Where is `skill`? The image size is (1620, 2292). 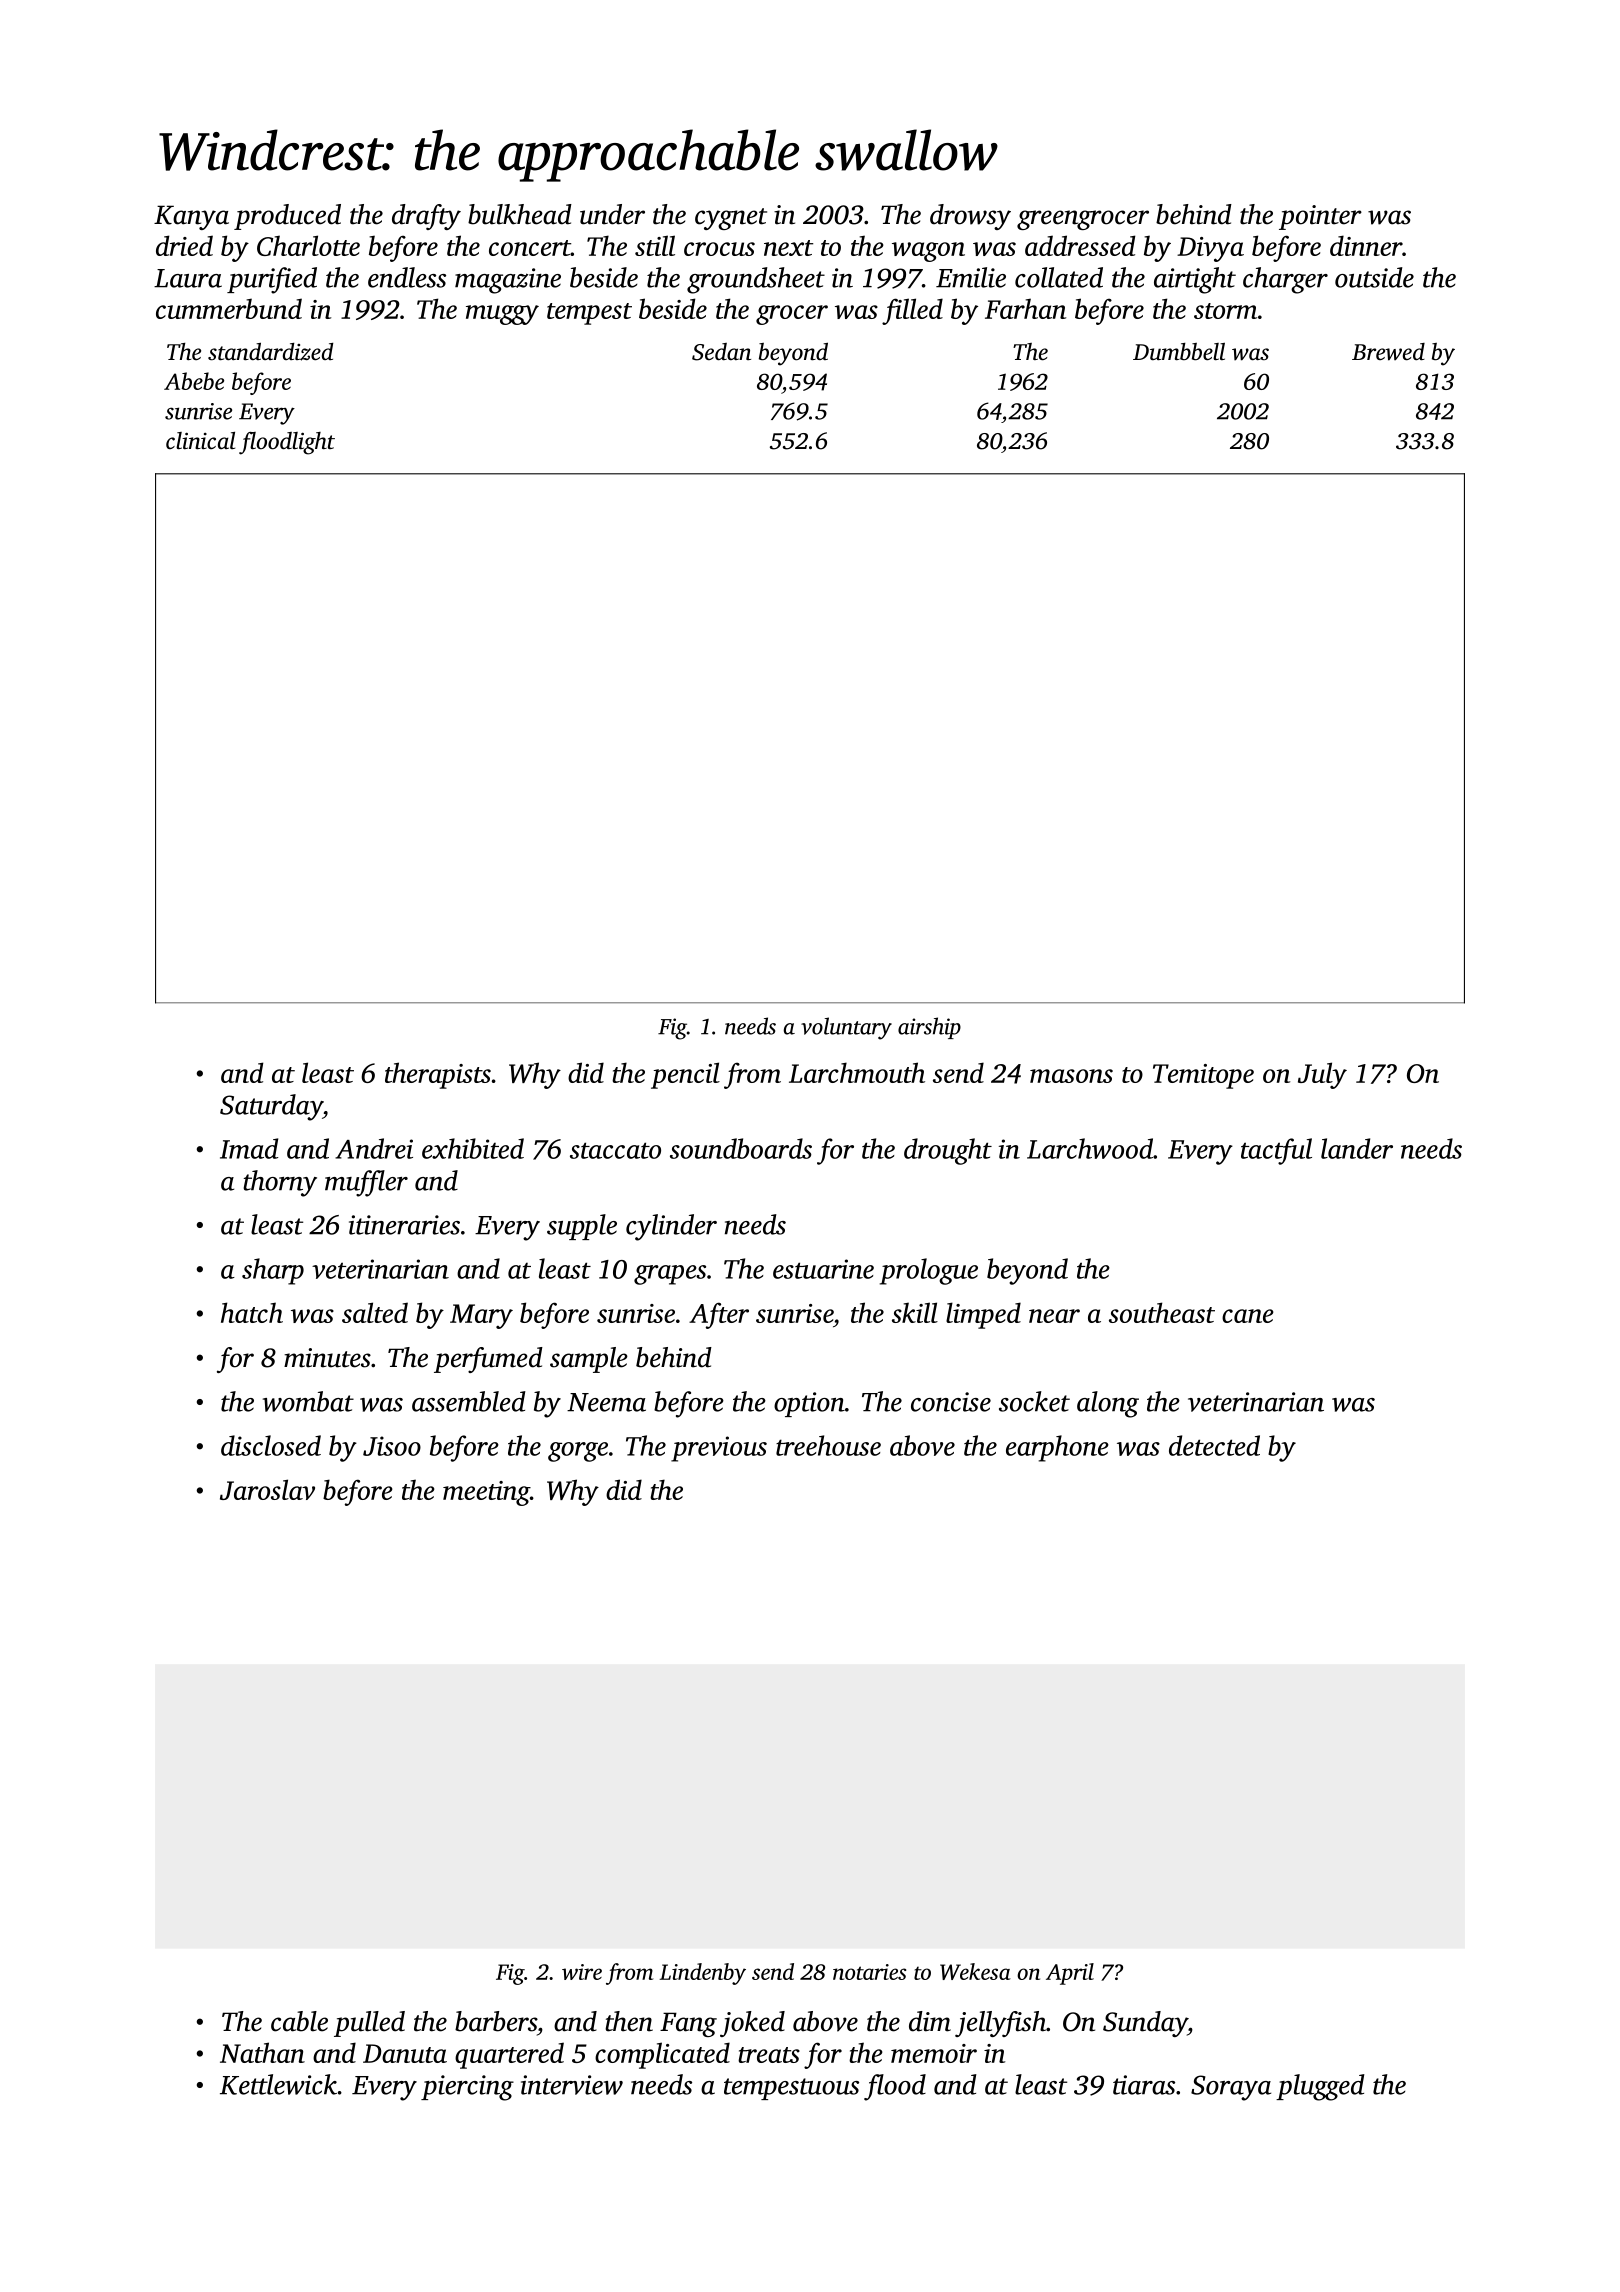
skill is located at coordinates (915, 1312).
